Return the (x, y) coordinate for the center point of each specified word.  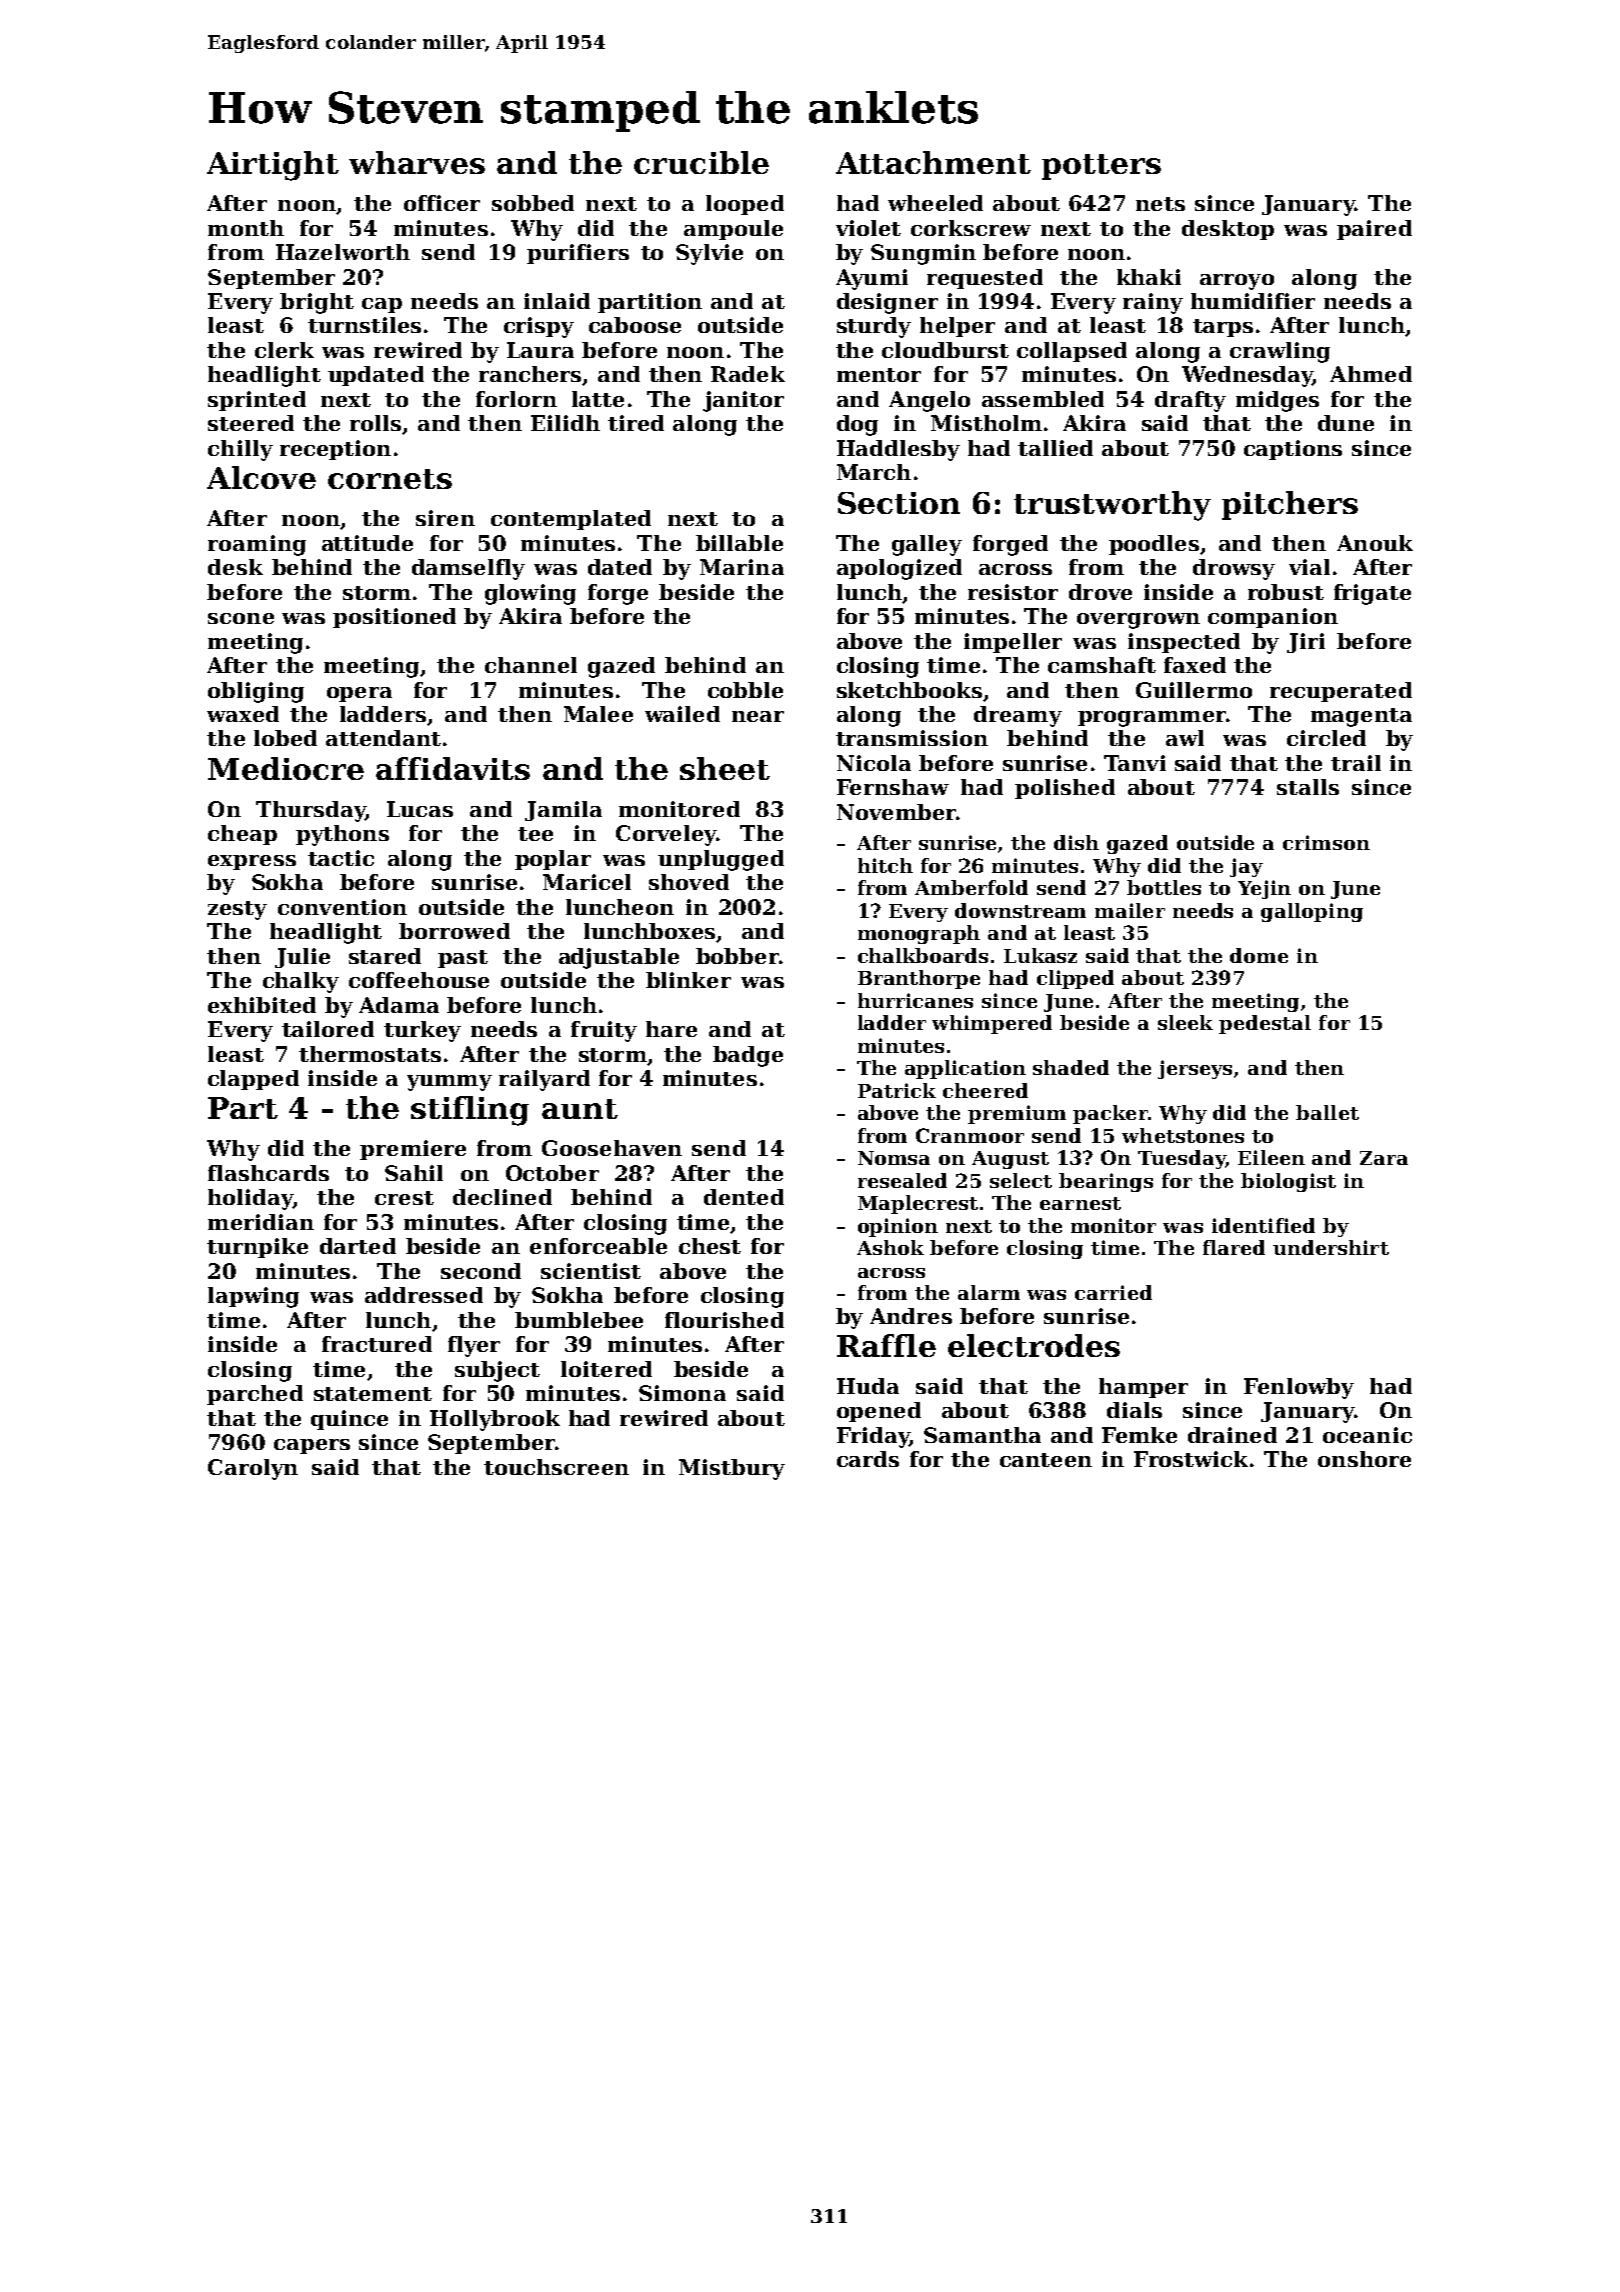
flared (1234, 1247)
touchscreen (556, 1467)
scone (241, 618)
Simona (682, 1393)
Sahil (414, 1173)
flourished (724, 1320)
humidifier (1253, 301)
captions (1293, 450)
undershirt (1331, 1247)
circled (1326, 738)
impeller (1013, 643)
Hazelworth (343, 252)
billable (739, 543)
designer (887, 303)
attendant (383, 738)
